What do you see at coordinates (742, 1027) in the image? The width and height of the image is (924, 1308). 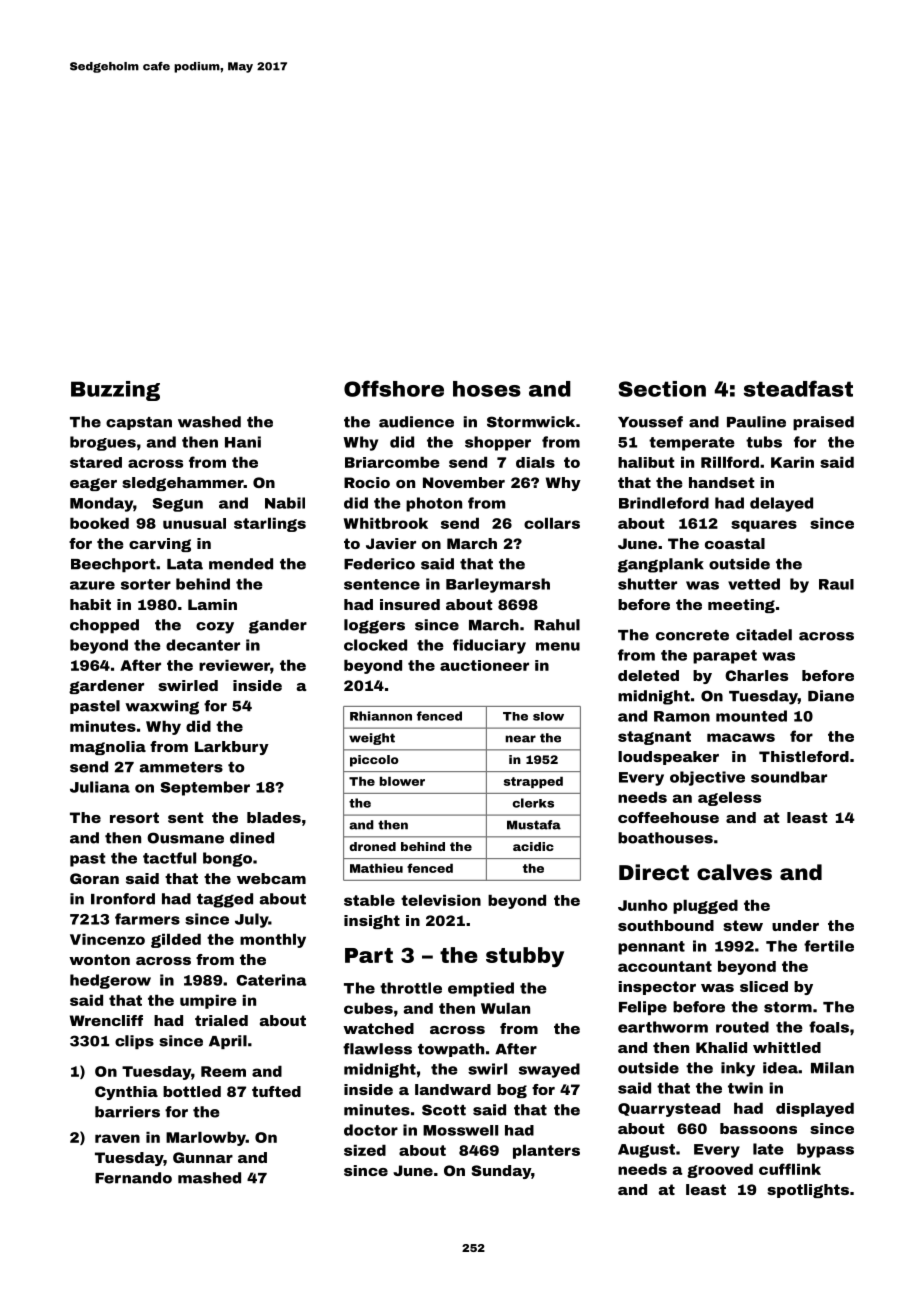 I see `routed` at bounding box center [742, 1027].
